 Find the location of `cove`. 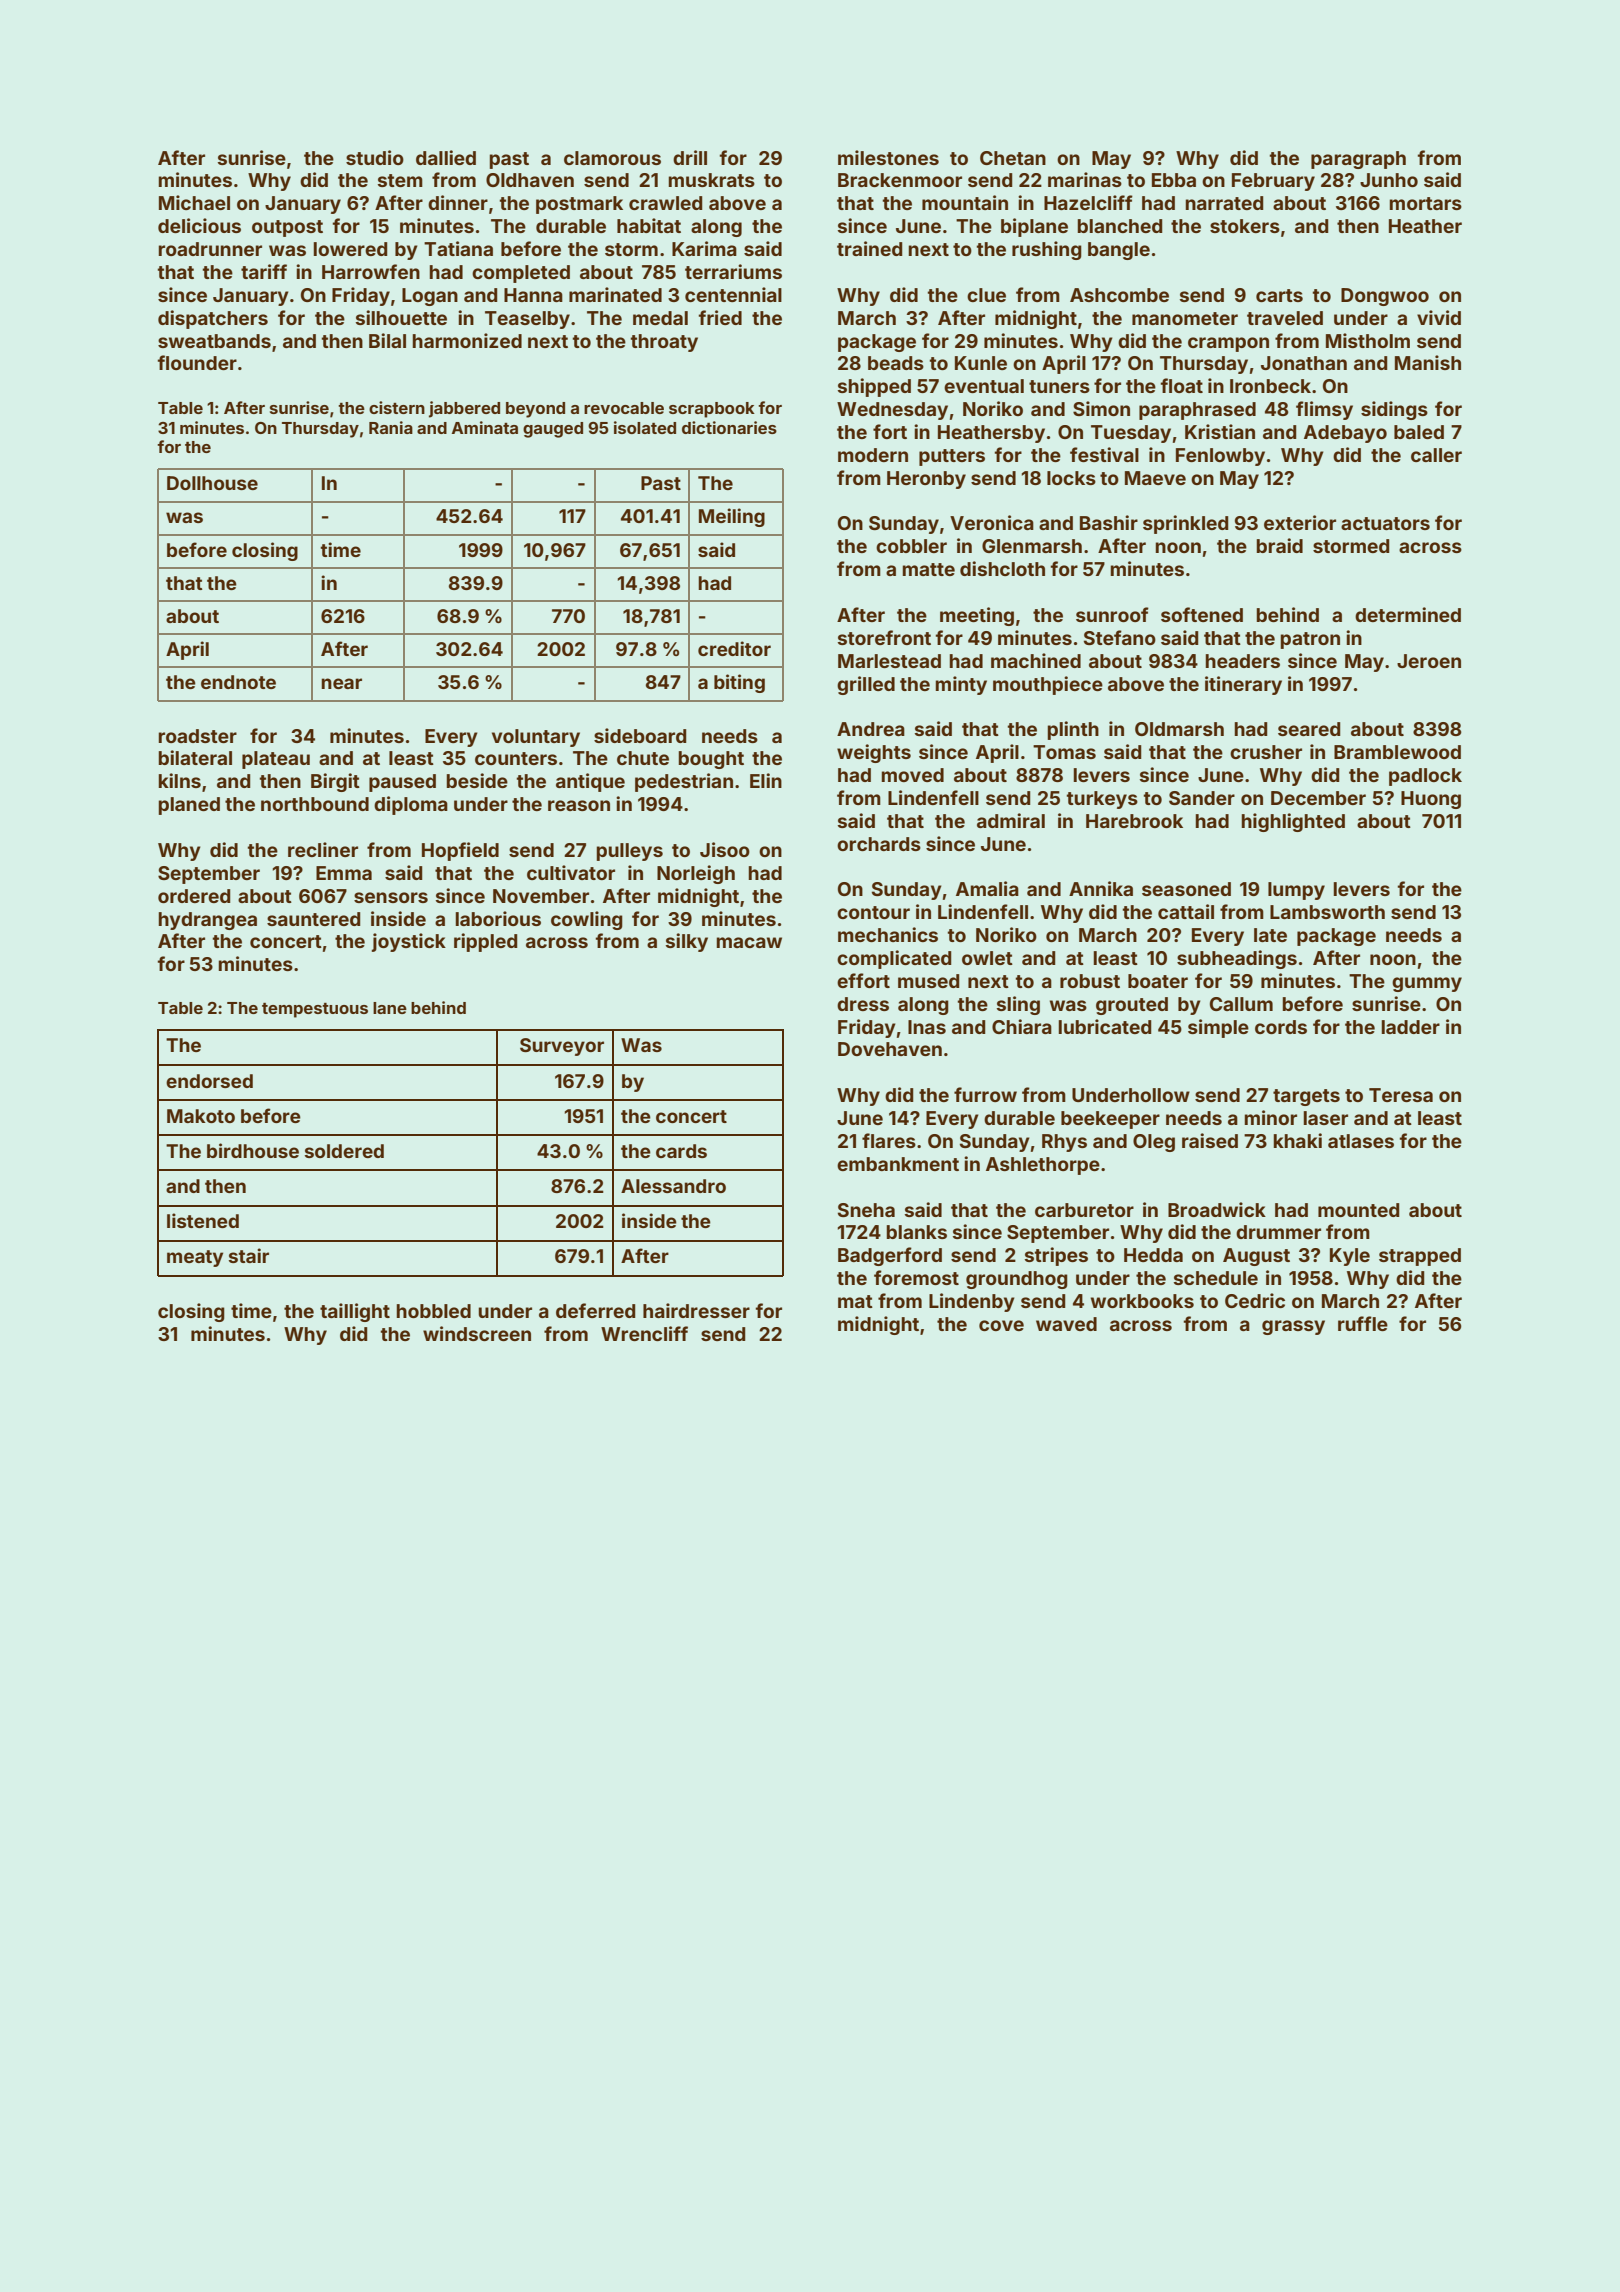

cove is located at coordinates (1001, 1325).
